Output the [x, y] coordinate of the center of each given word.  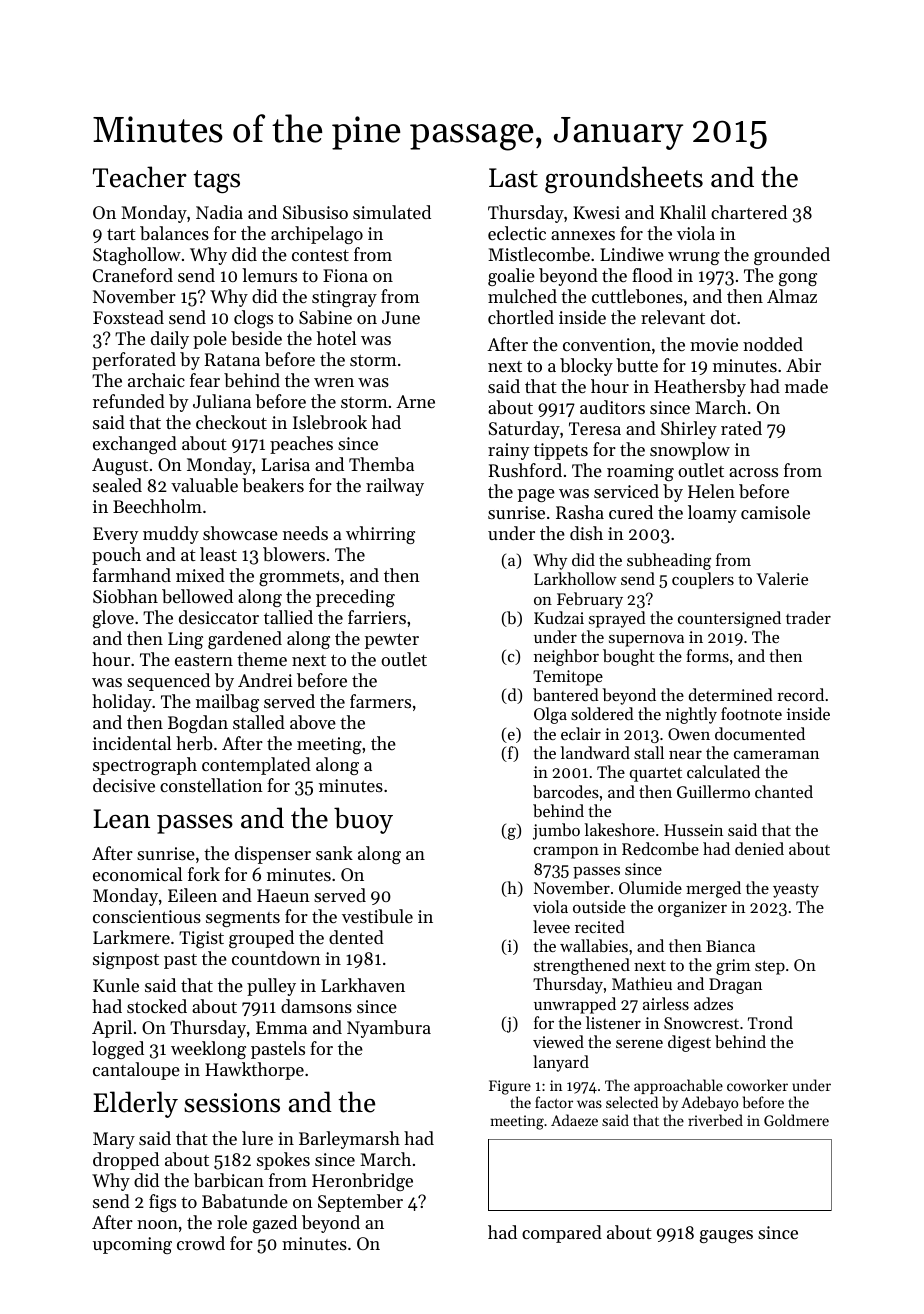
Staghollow [137, 256]
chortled [521, 317]
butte [637, 365]
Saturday [524, 430]
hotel [336, 338]
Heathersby [700, 388]
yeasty [796, 890]
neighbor [566, 657]
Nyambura [389, 1029]
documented [760, 733]
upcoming [132, 1245]
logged [118, 1050]
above [313, 722]
